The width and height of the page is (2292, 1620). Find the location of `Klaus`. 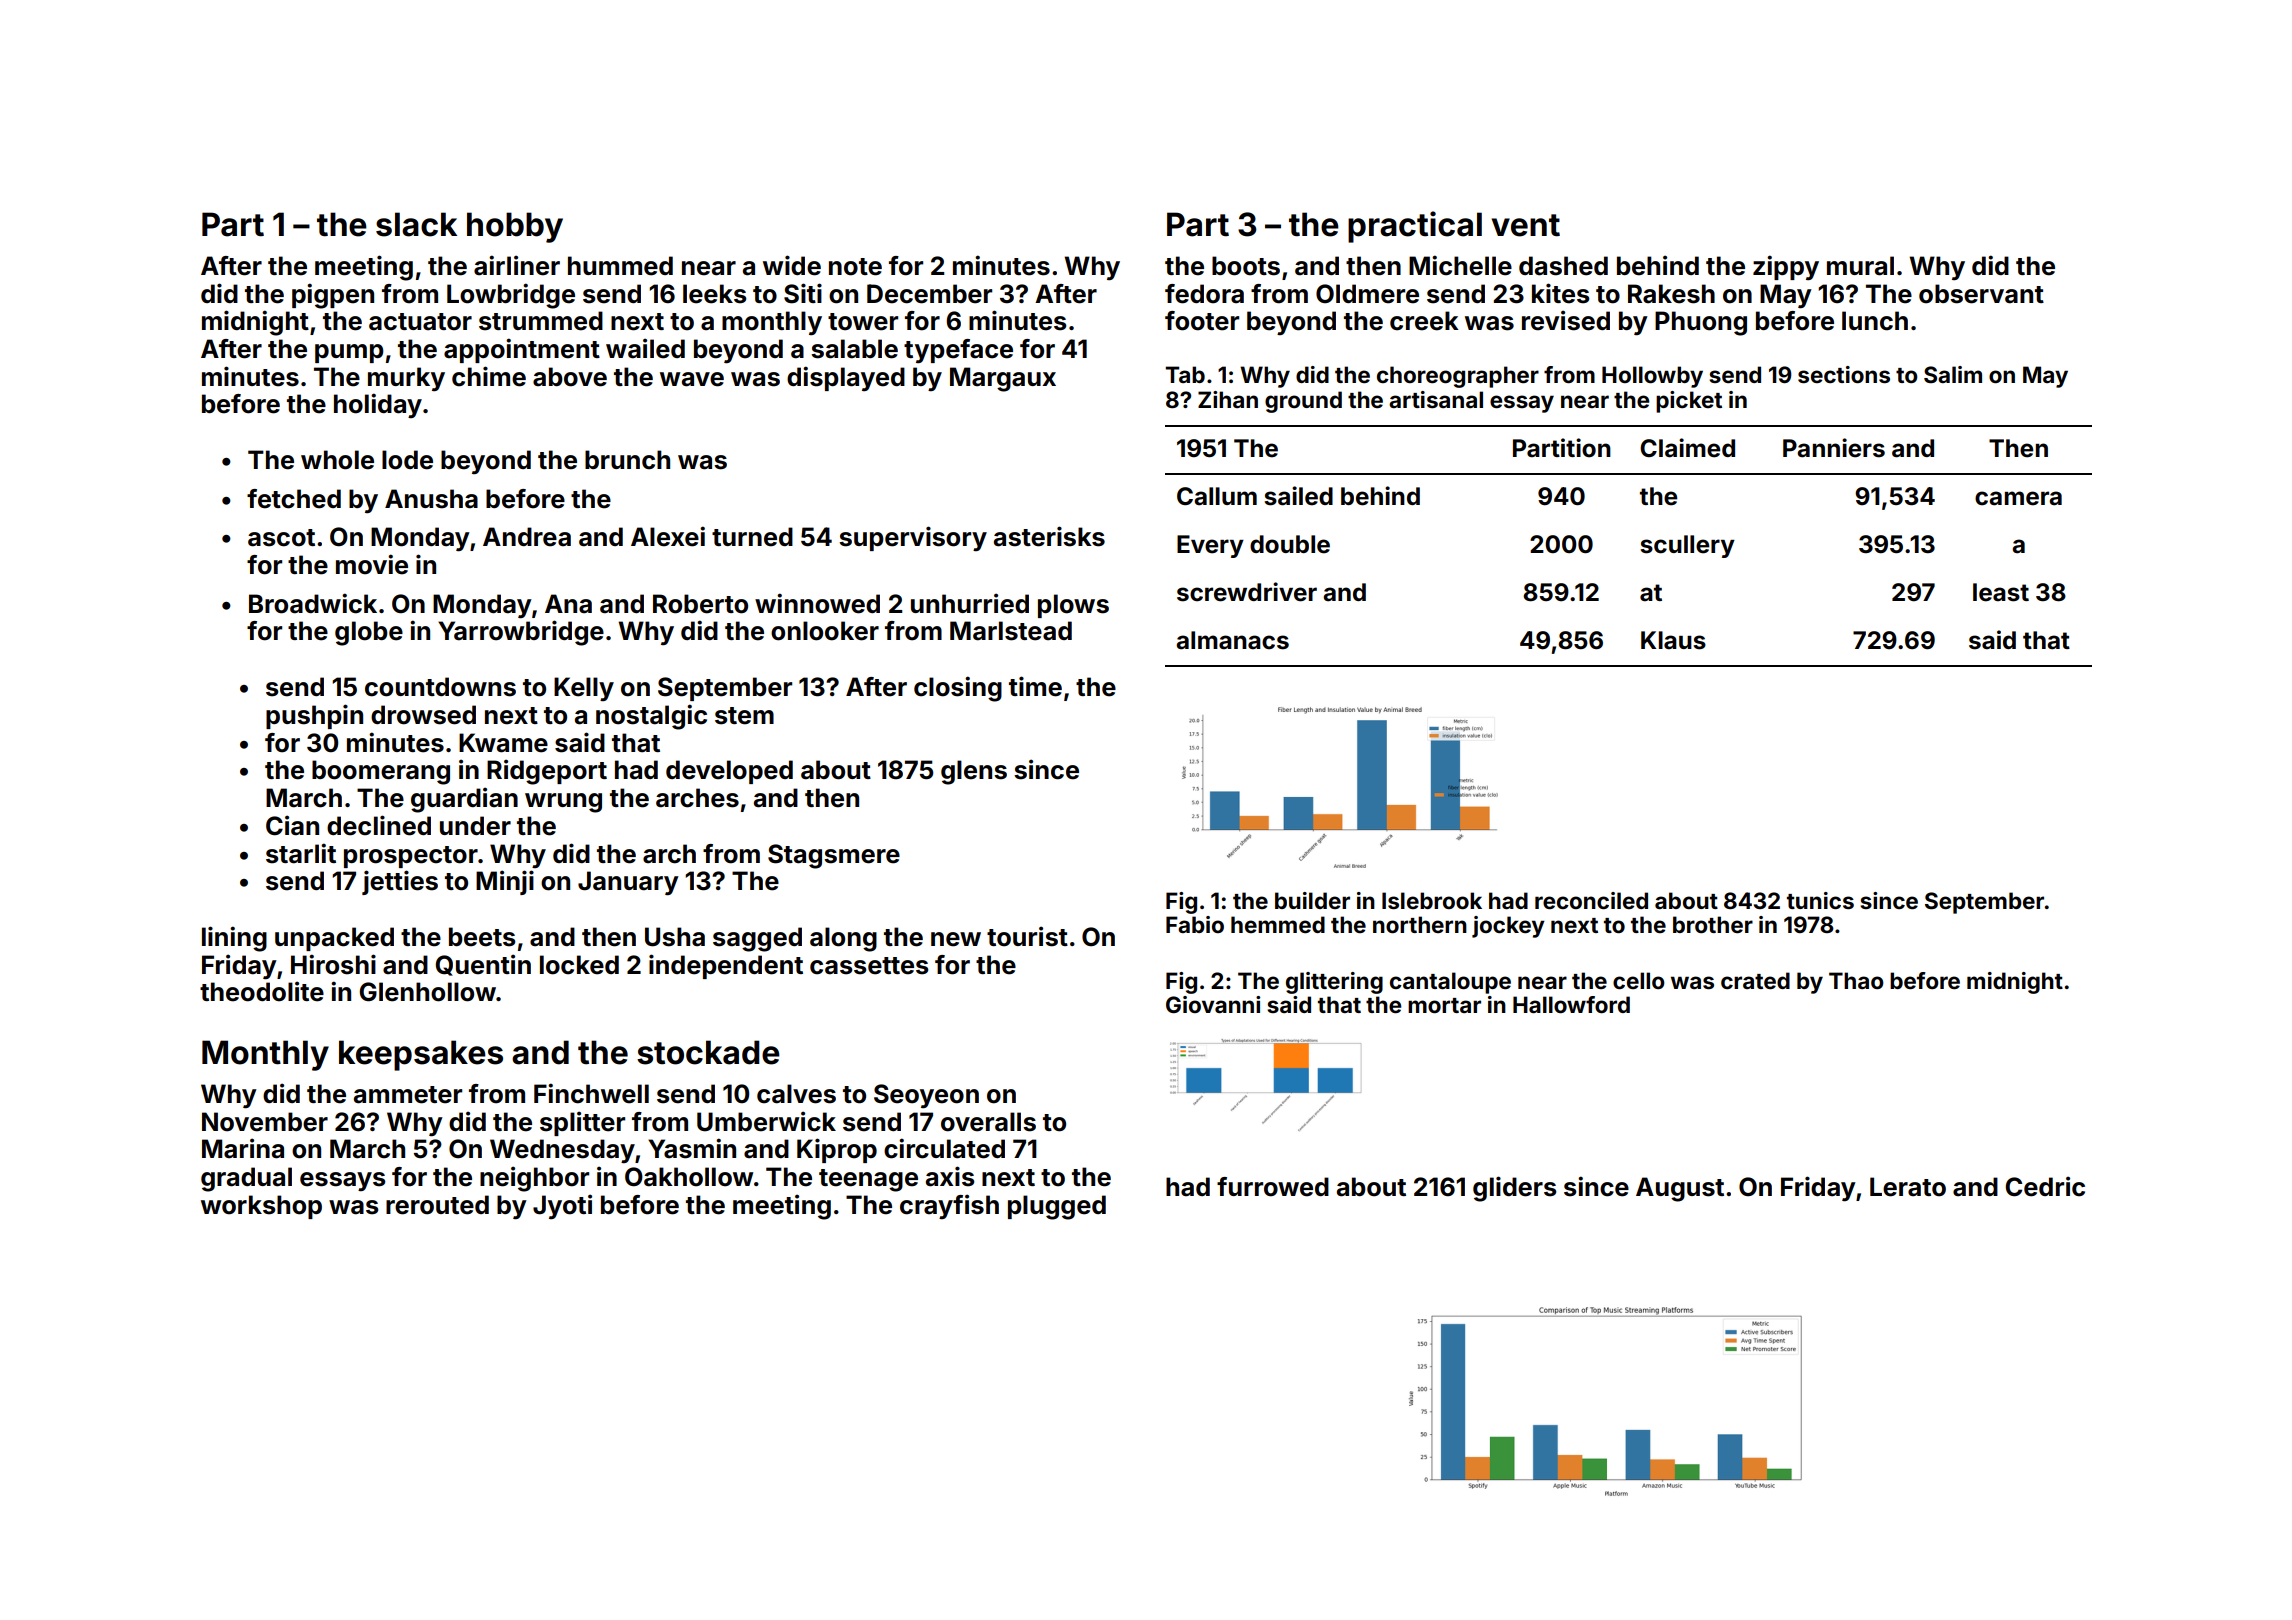

Klaus is located at coordinates (1673, 640).
